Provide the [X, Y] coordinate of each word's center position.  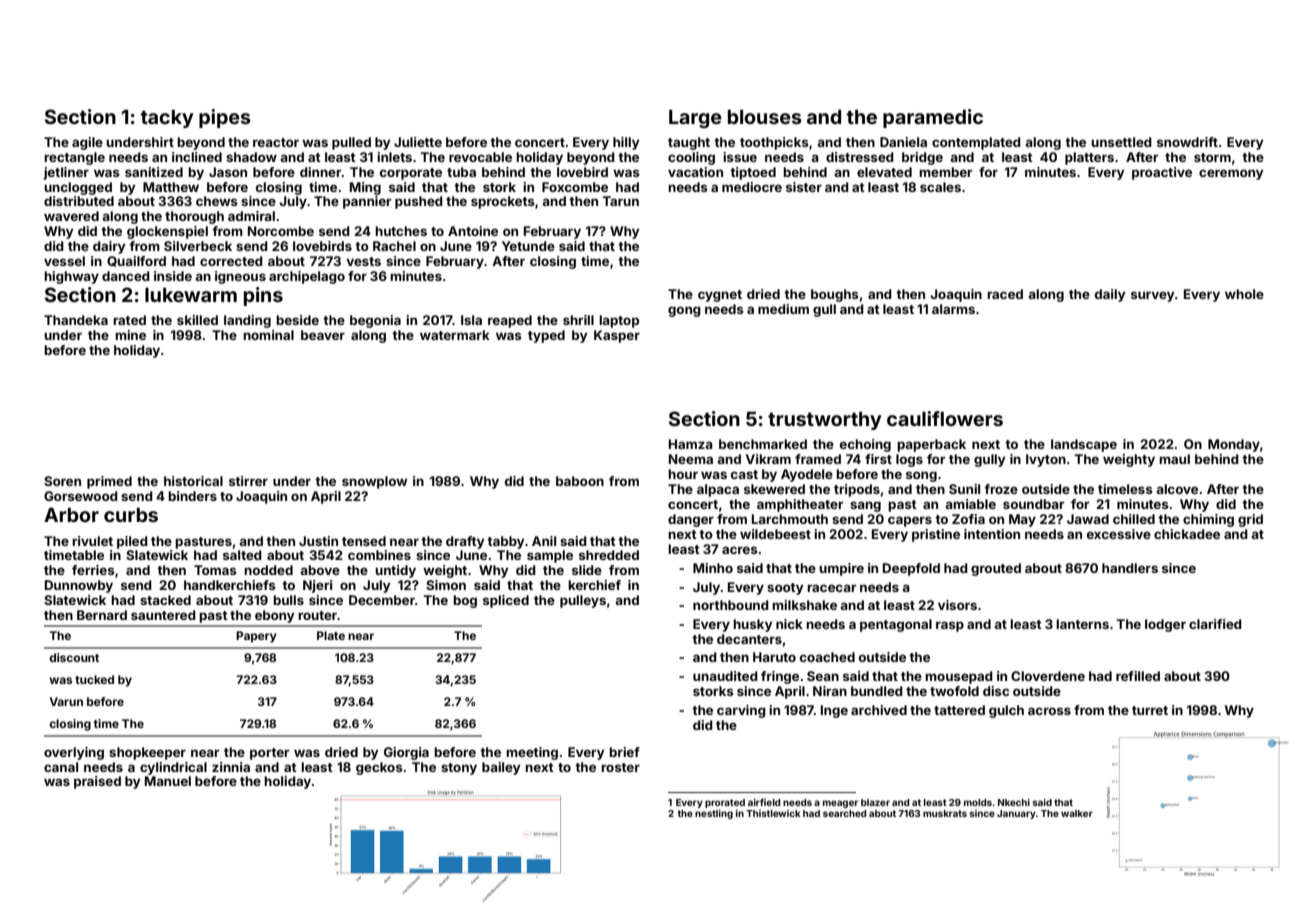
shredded [609, 555]
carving [741, 711]
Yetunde [528, 246]
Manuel [168, 781]
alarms [953, 309]
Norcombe [281, 231]
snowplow [375, 482]
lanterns [1082, 624]
